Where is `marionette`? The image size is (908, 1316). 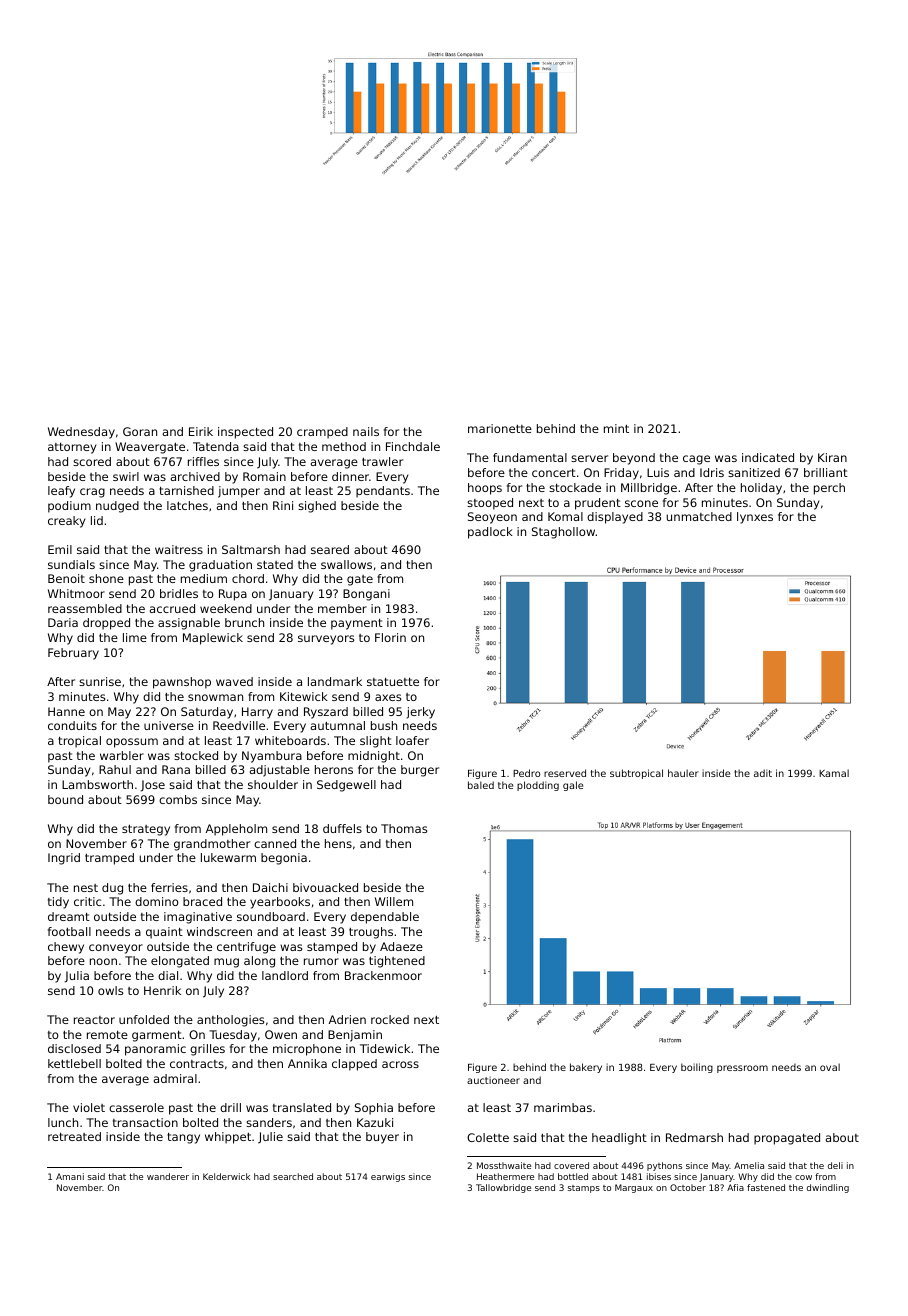 marionette is located at coordinates (500, 428).
